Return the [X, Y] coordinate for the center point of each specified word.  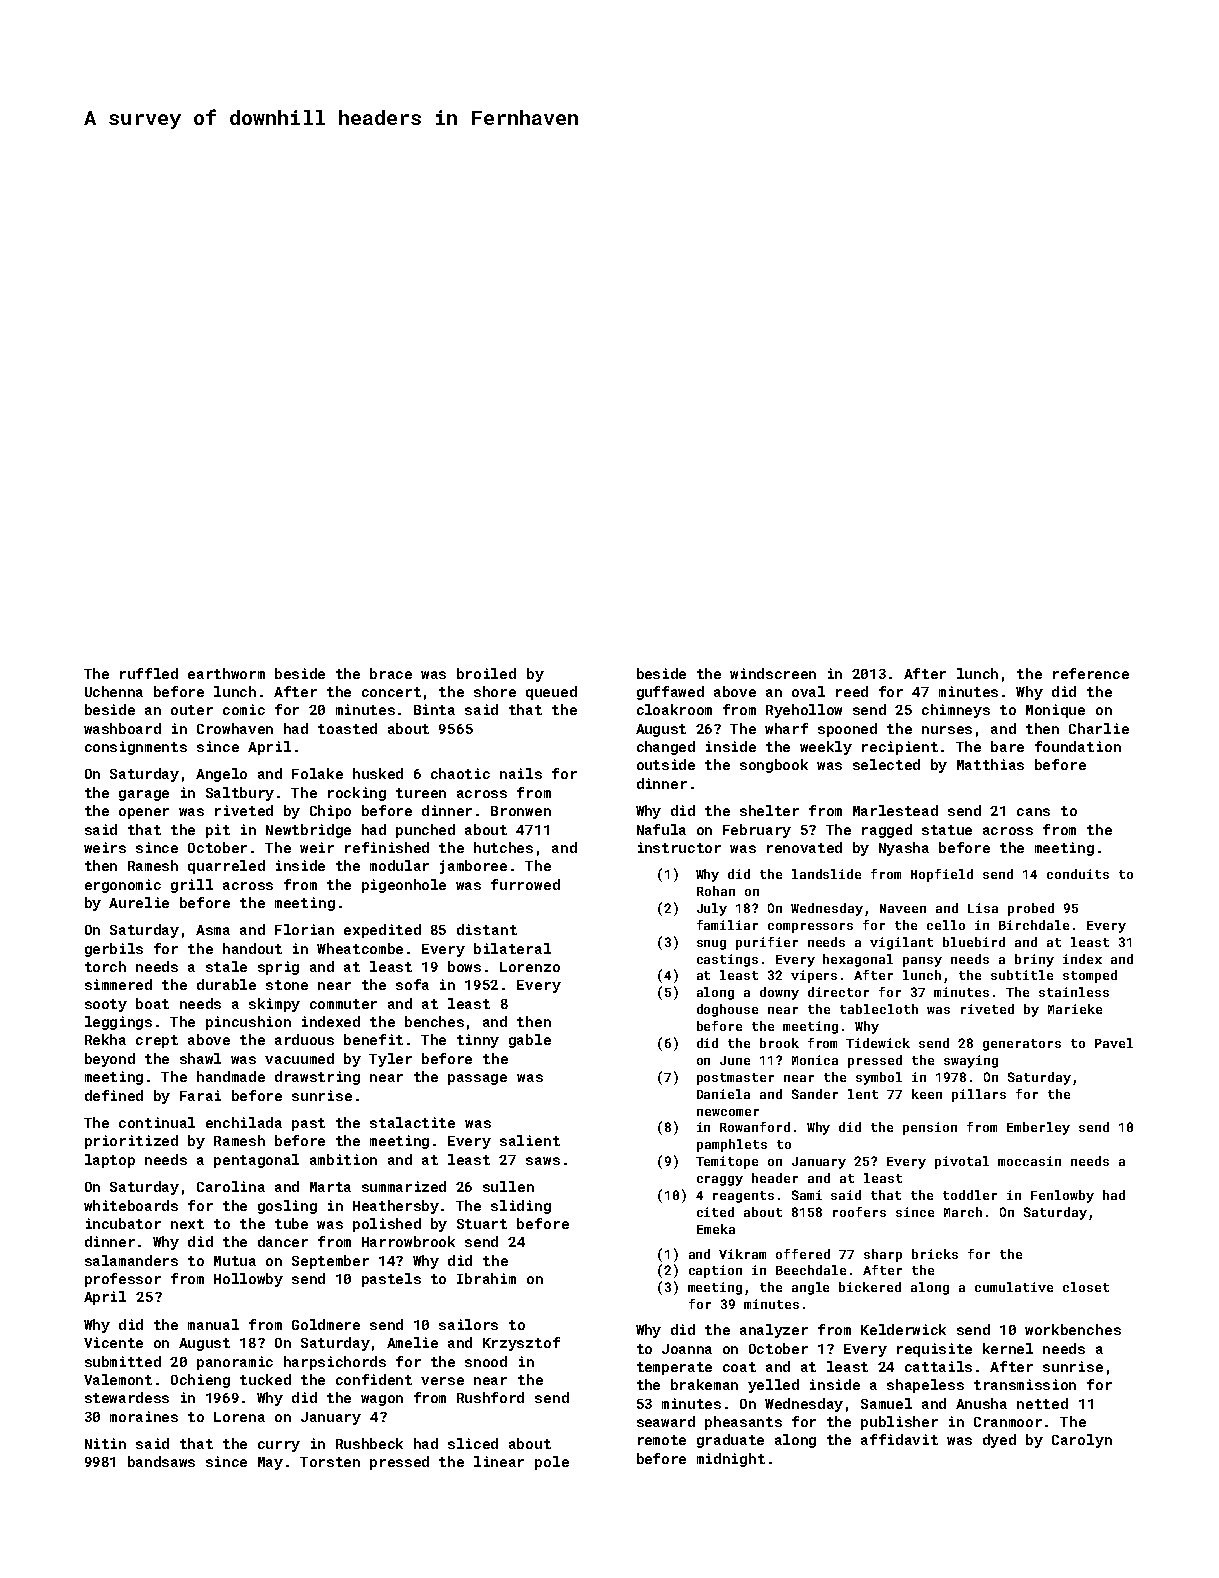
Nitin [105, 1443]
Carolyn [1082, 1441]
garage [144, 795]
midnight [731, 1460]
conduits [1078, 874]
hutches [503, 847]
